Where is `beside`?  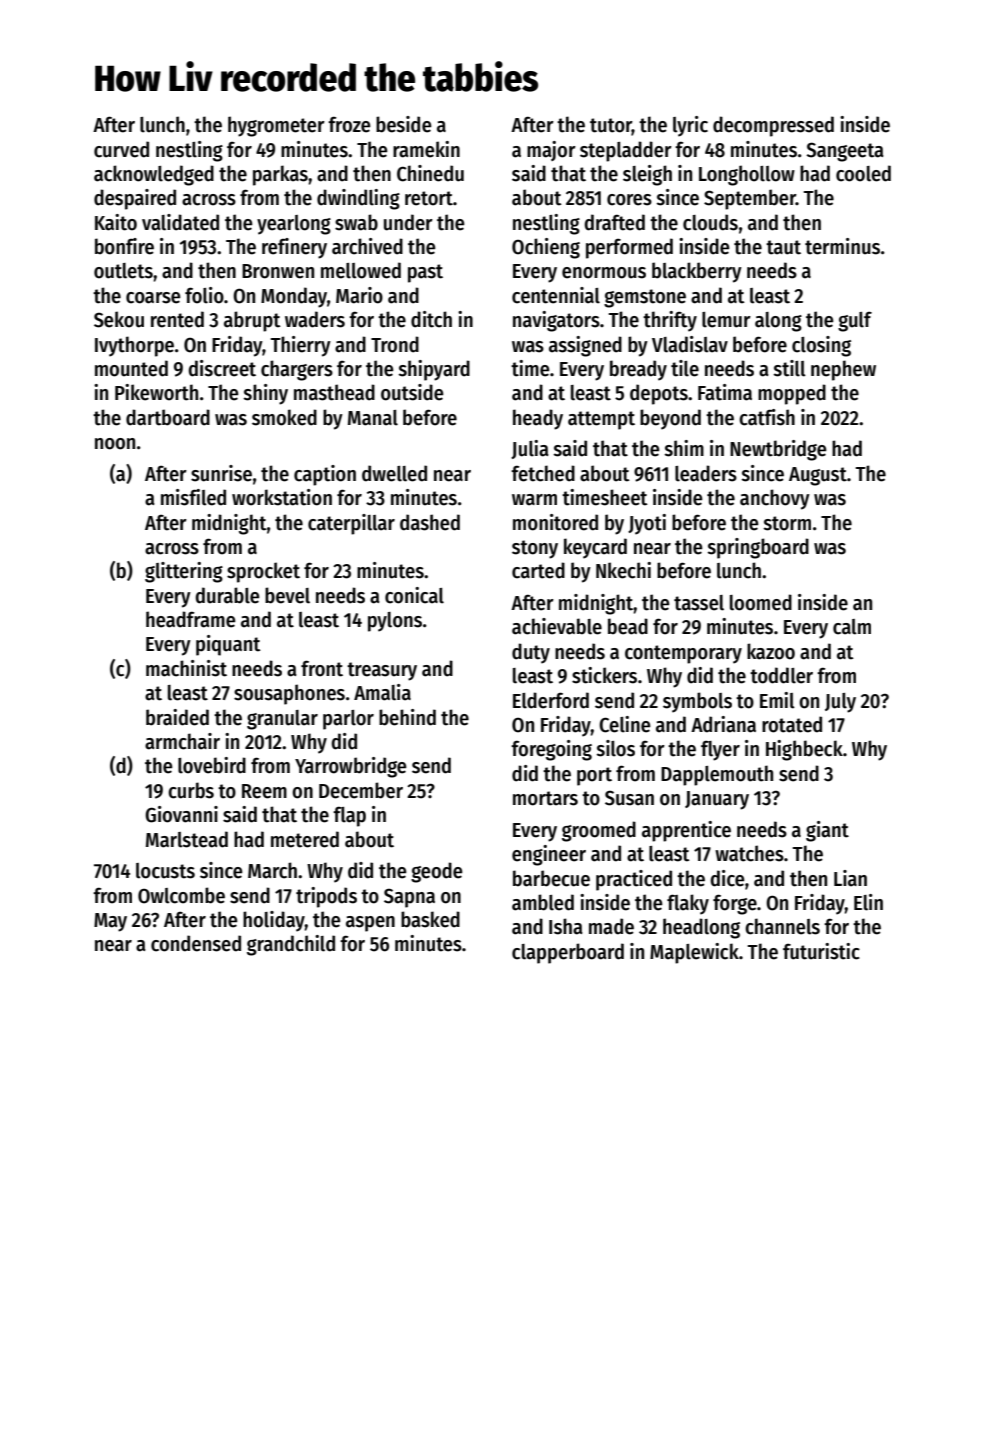
beside is located at coordinates (404, 124).
